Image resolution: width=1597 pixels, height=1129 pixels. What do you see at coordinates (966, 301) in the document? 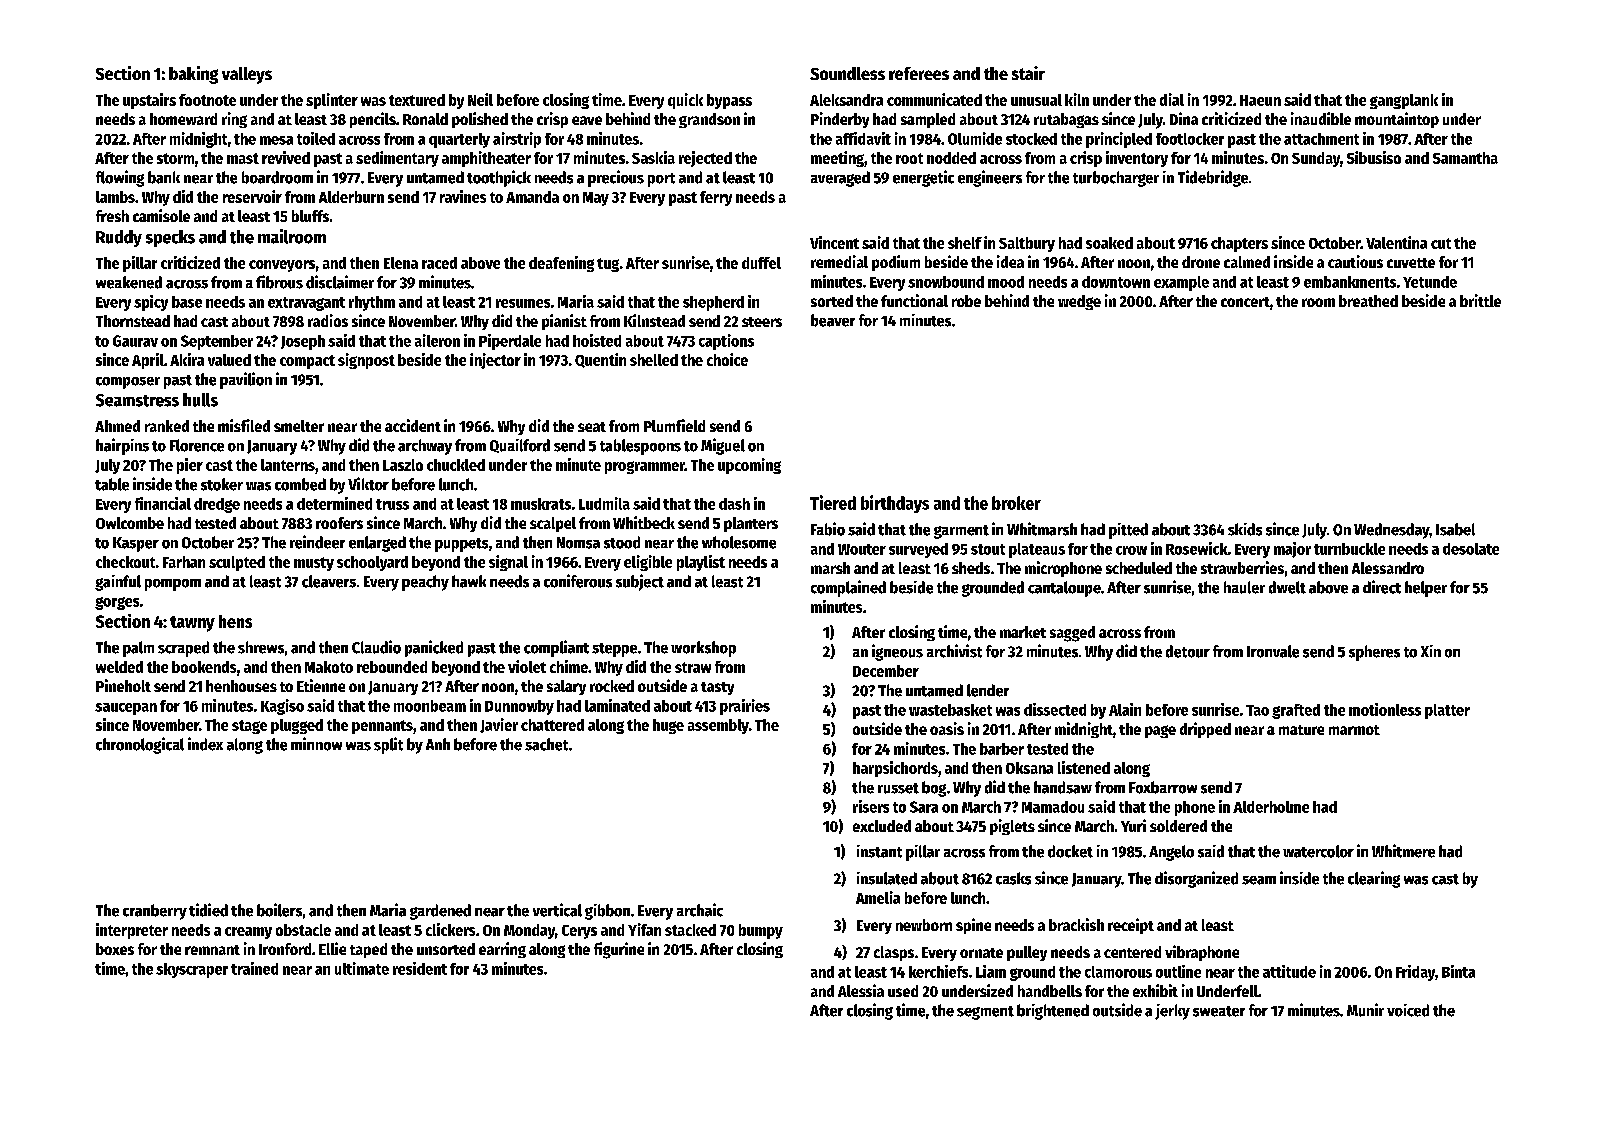
I see `robe` at bounding box center [966, 301].
